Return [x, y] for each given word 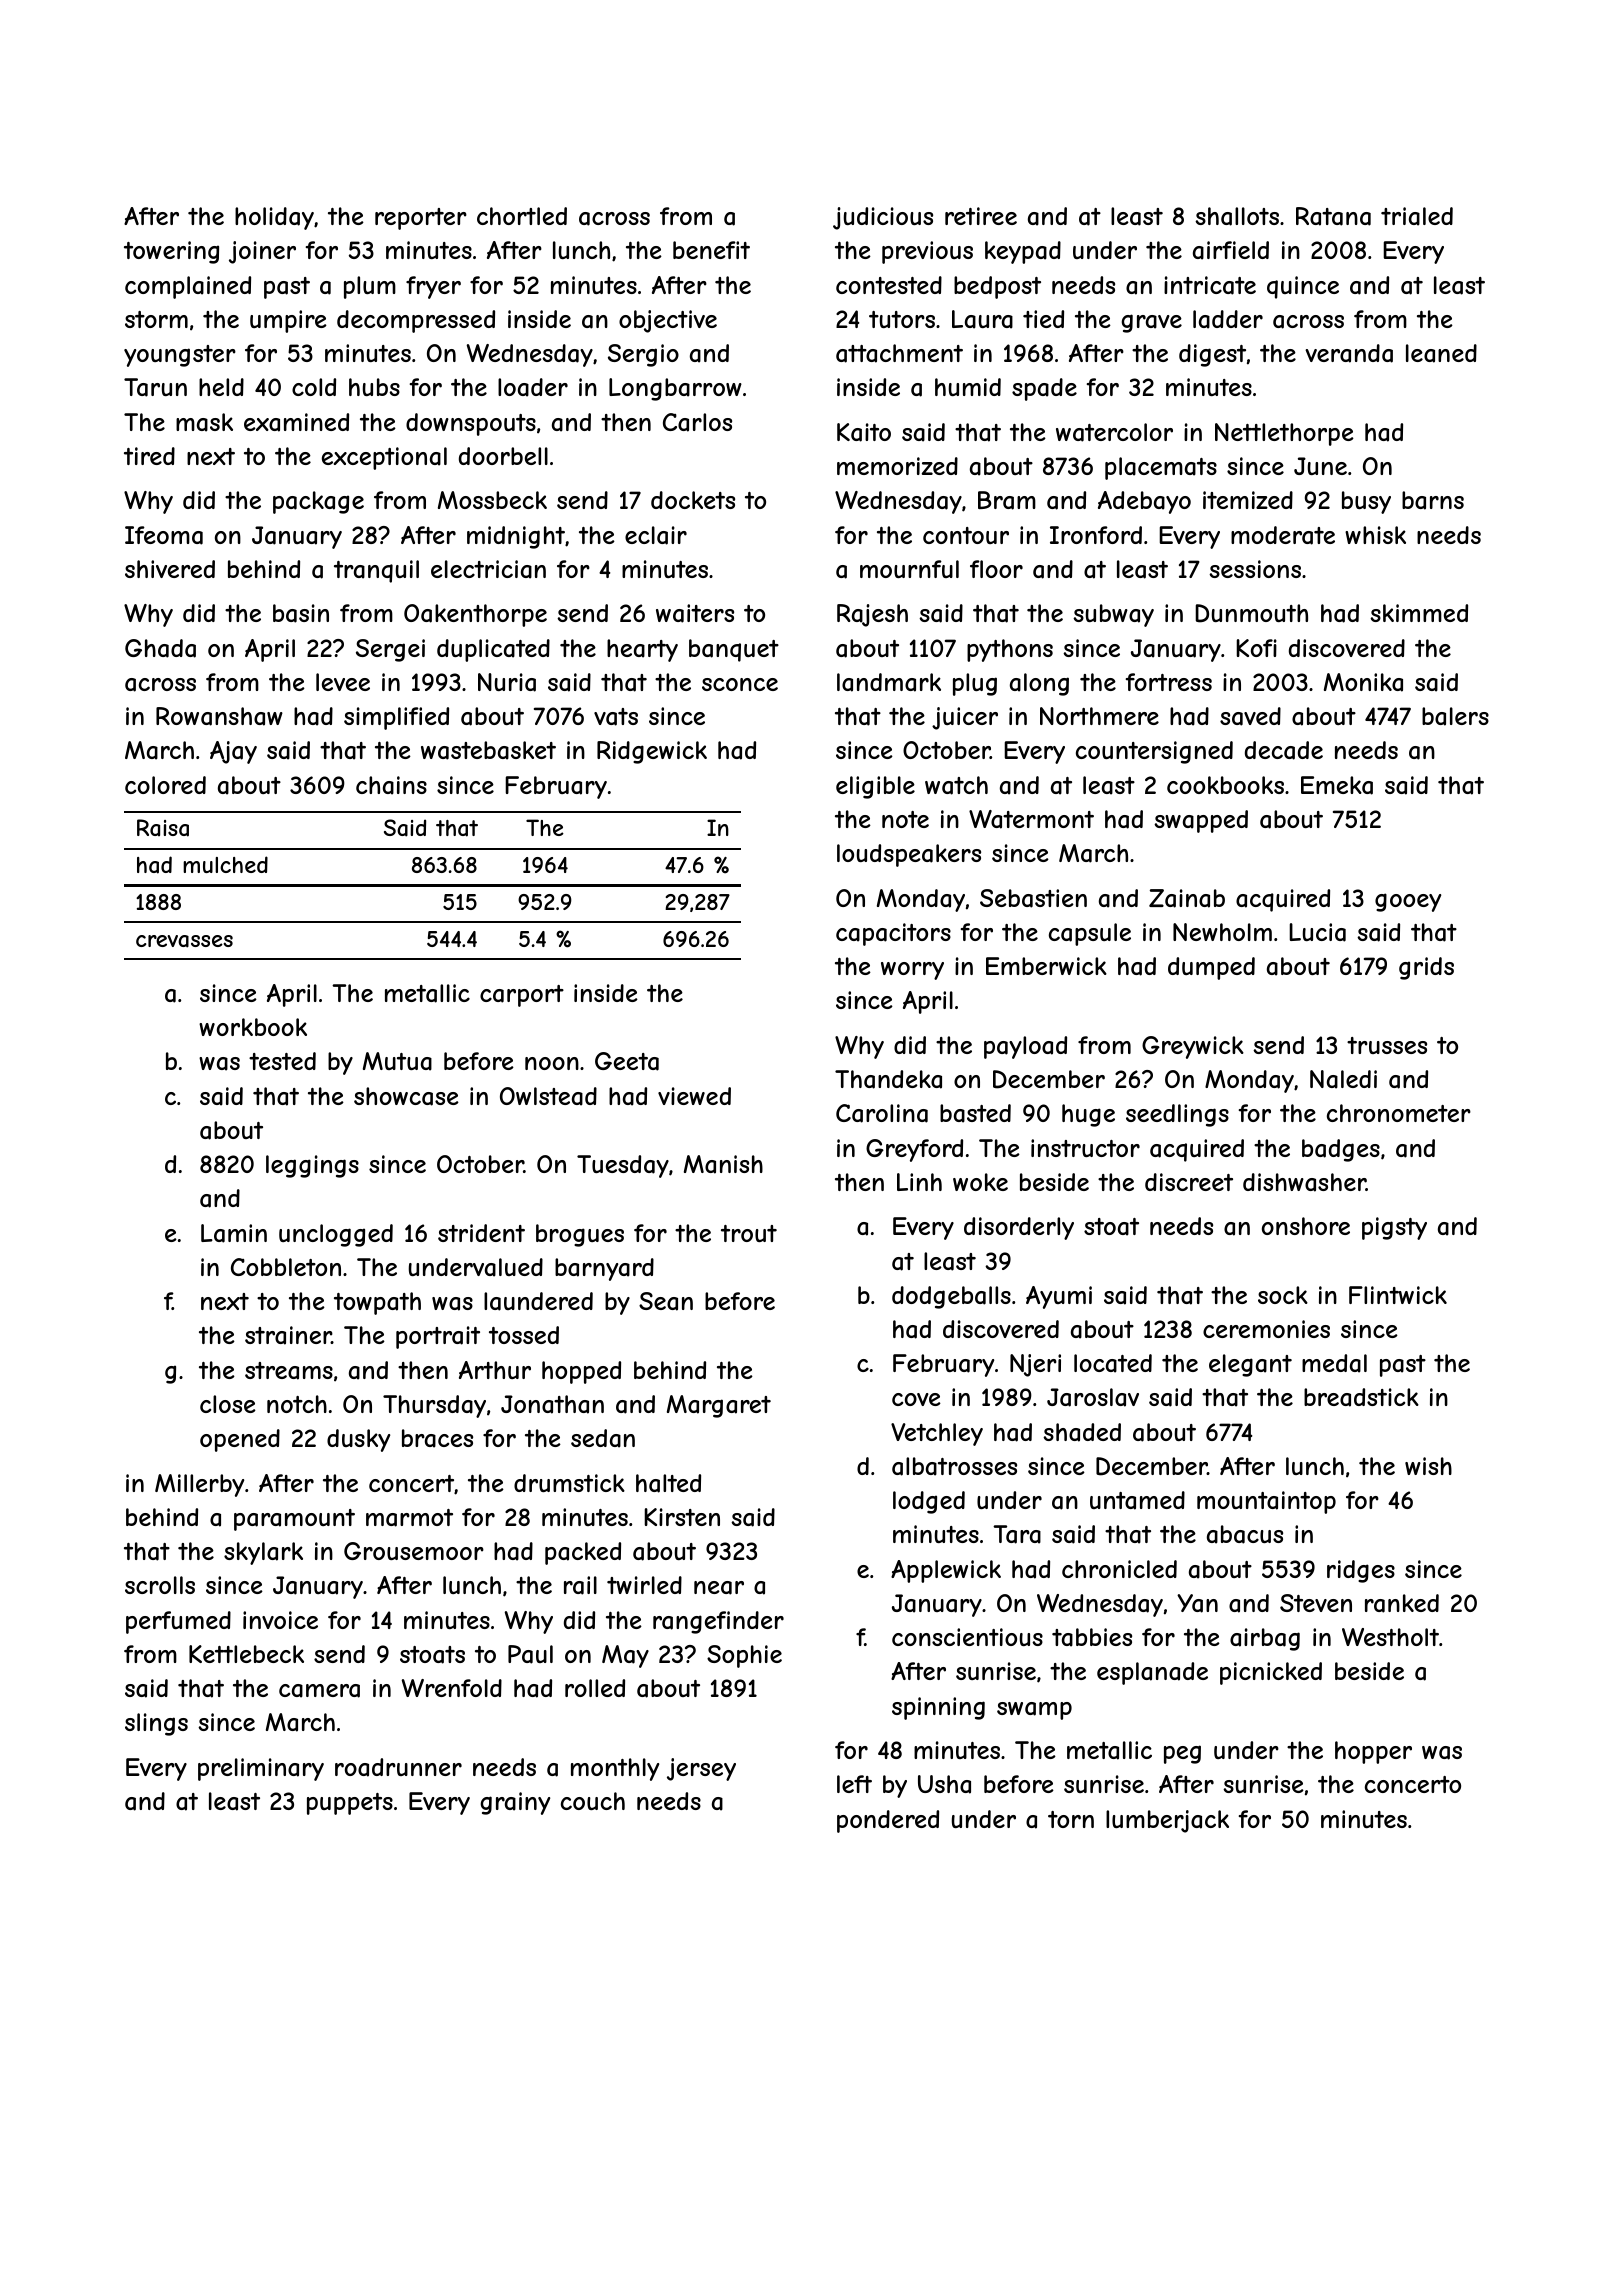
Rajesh [872, 615]
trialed [1417, 216]
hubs [374, 387]
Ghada [160, 648]
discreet [1189, 1182]
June [1320, 466]
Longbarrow [675, 389]
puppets [350, 1804]
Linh [919, 1182]
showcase [406, 1096]
